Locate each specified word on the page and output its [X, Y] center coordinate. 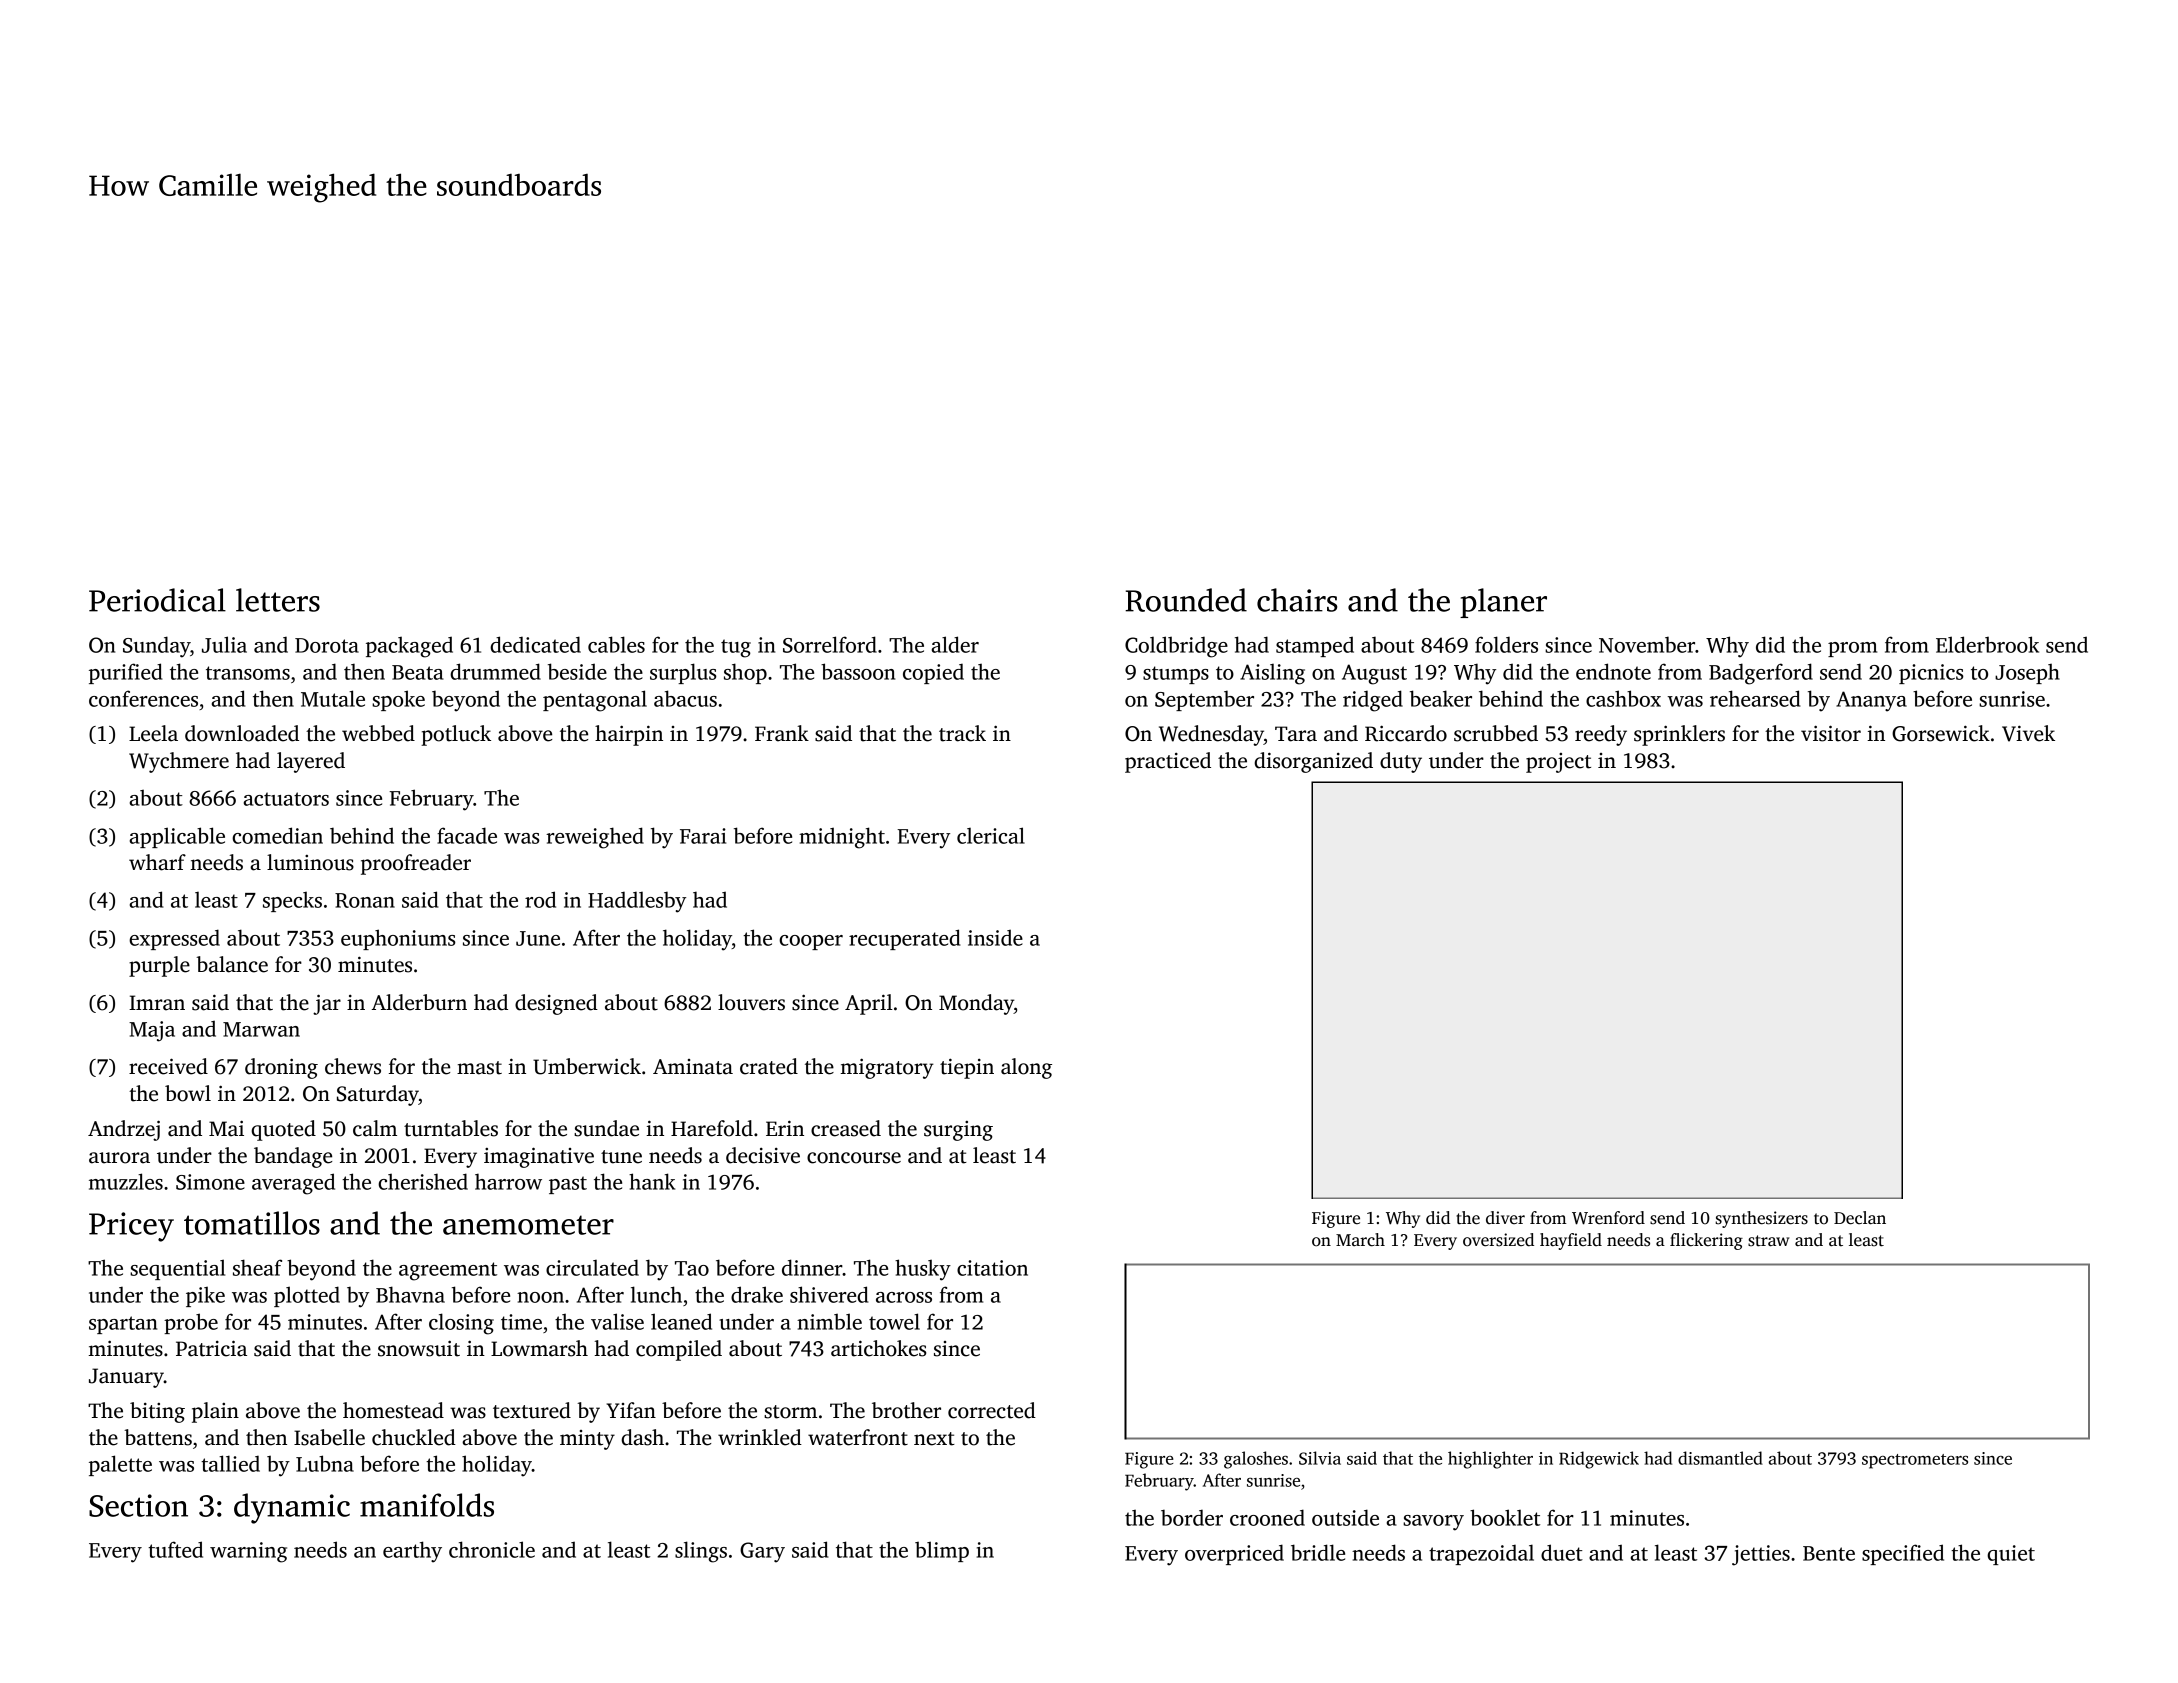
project [1558, 763]
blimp [942, 1551]
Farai [703, 836]
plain [215, 1412]
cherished [423, 1181]
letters [278, 600]
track [962, 733]
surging [958, 1131]
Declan [1860, 1218]
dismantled [1720, 1458]
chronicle [492, 1549]
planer [1503, 603]
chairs [1297, 600]
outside [1345, 1517]
